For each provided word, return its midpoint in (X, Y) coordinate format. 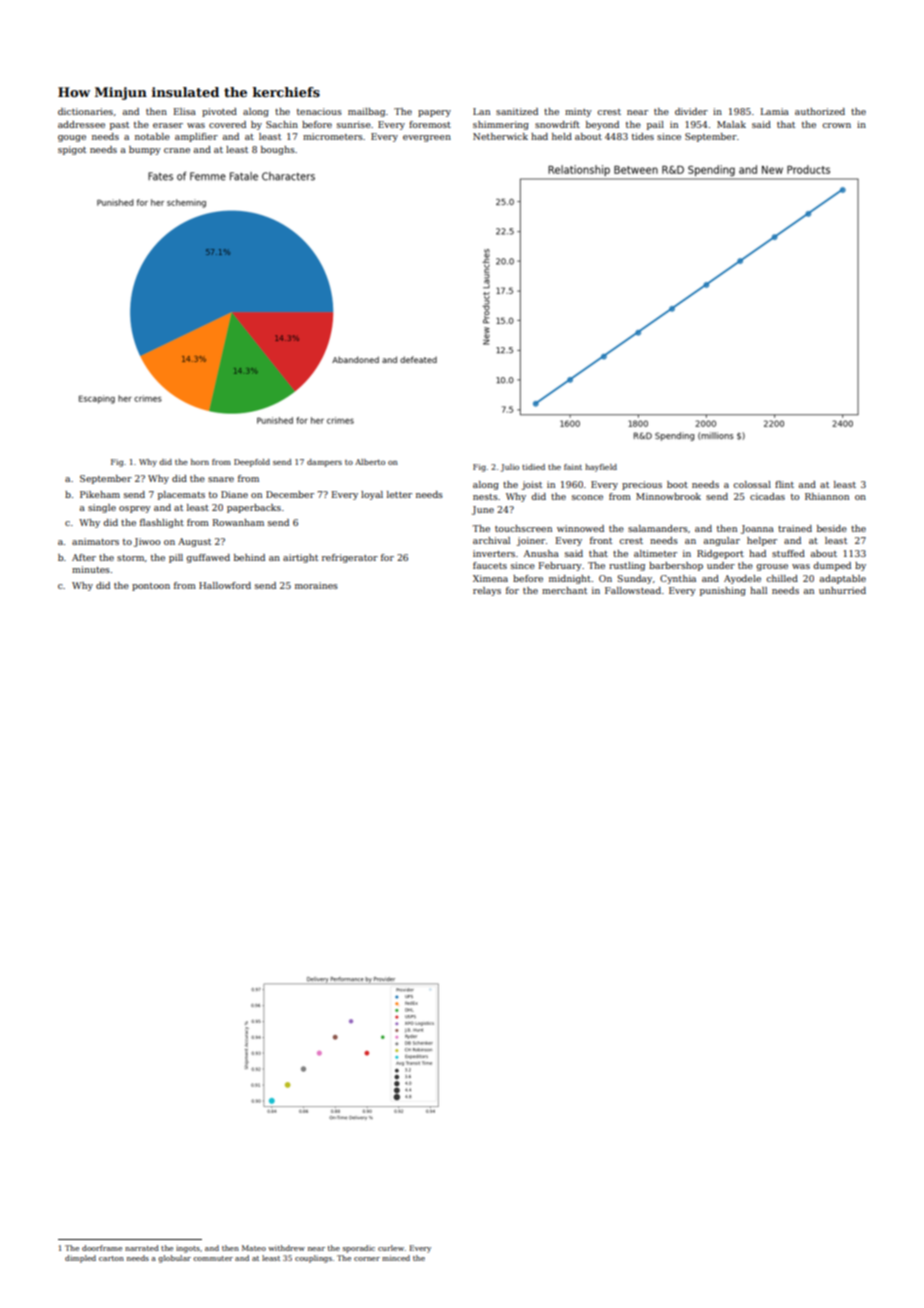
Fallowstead (633, 590)
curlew (391, 1248)
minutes (91, 569)
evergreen (427, 138)
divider (691, 111)
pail (655, 125)
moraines (316, 585)
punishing (723, 591)
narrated (142, 1248)
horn (200, 462)
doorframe (102, 1248)
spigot (72, 150)
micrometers (333, 136)
